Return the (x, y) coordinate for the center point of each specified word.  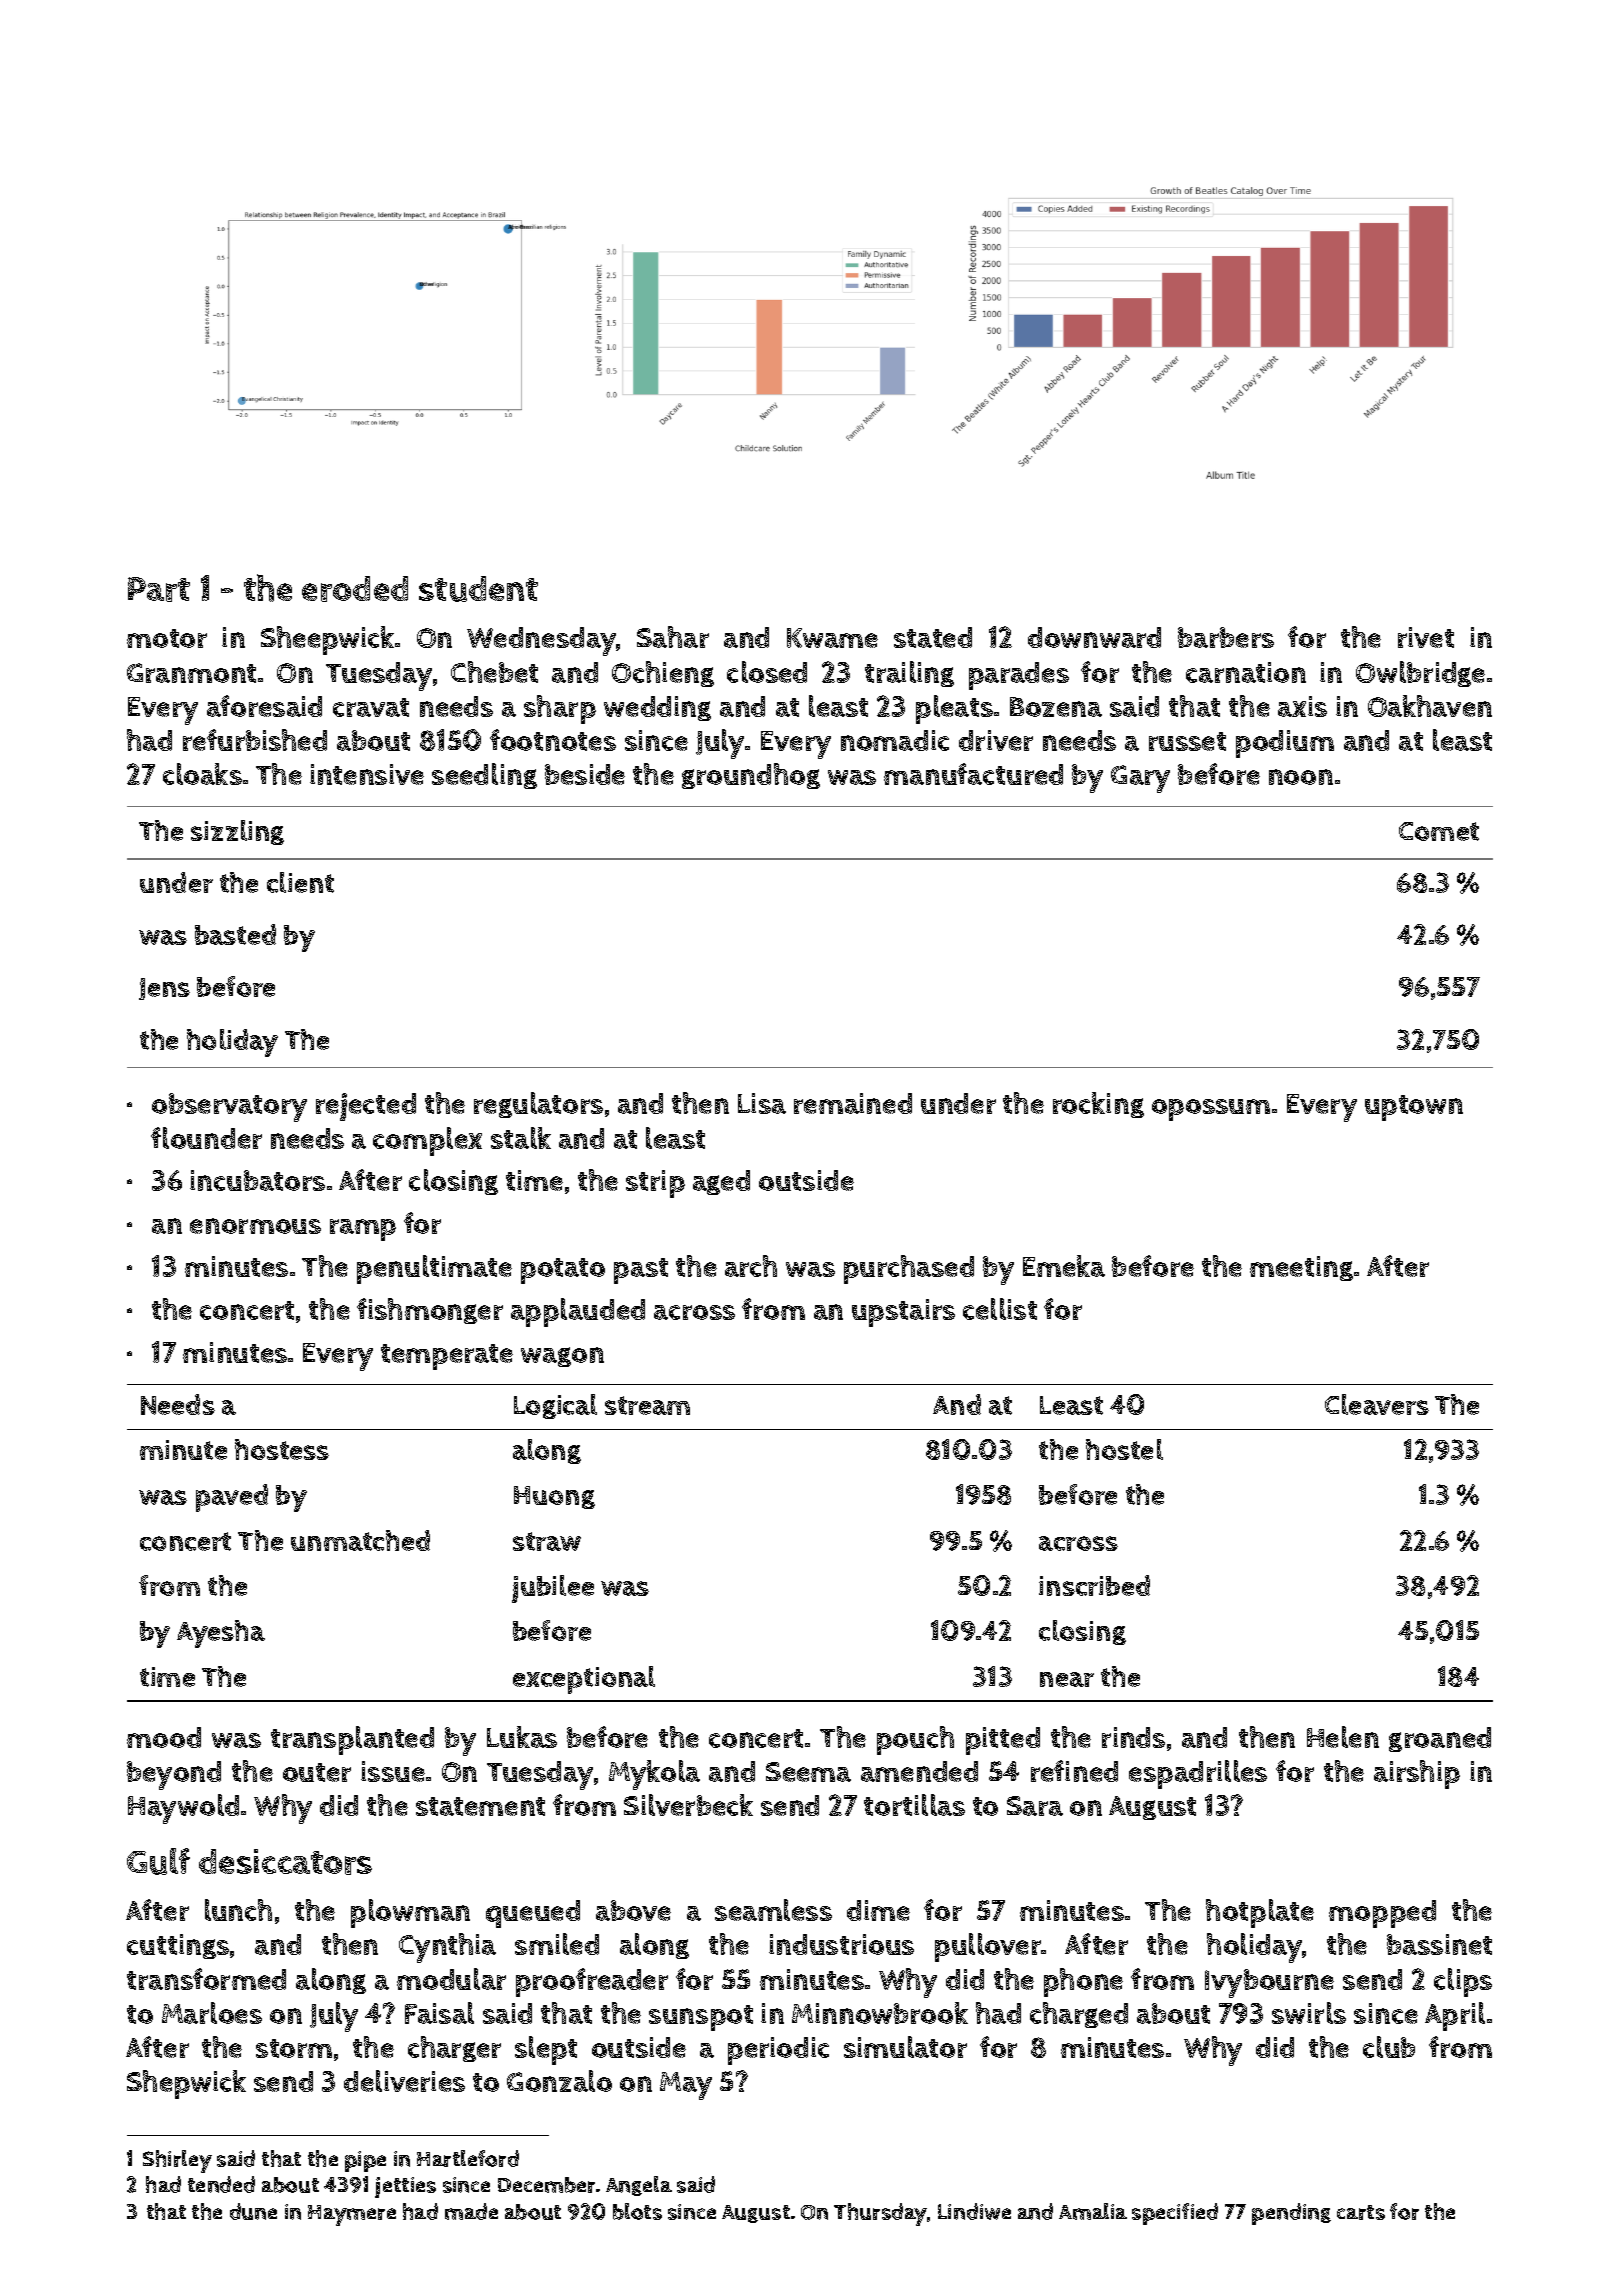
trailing (909, 674)
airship (1417, 1774)
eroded (355, 589)
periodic (778, 2051)
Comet (1439, 831)
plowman (410, 1913)
